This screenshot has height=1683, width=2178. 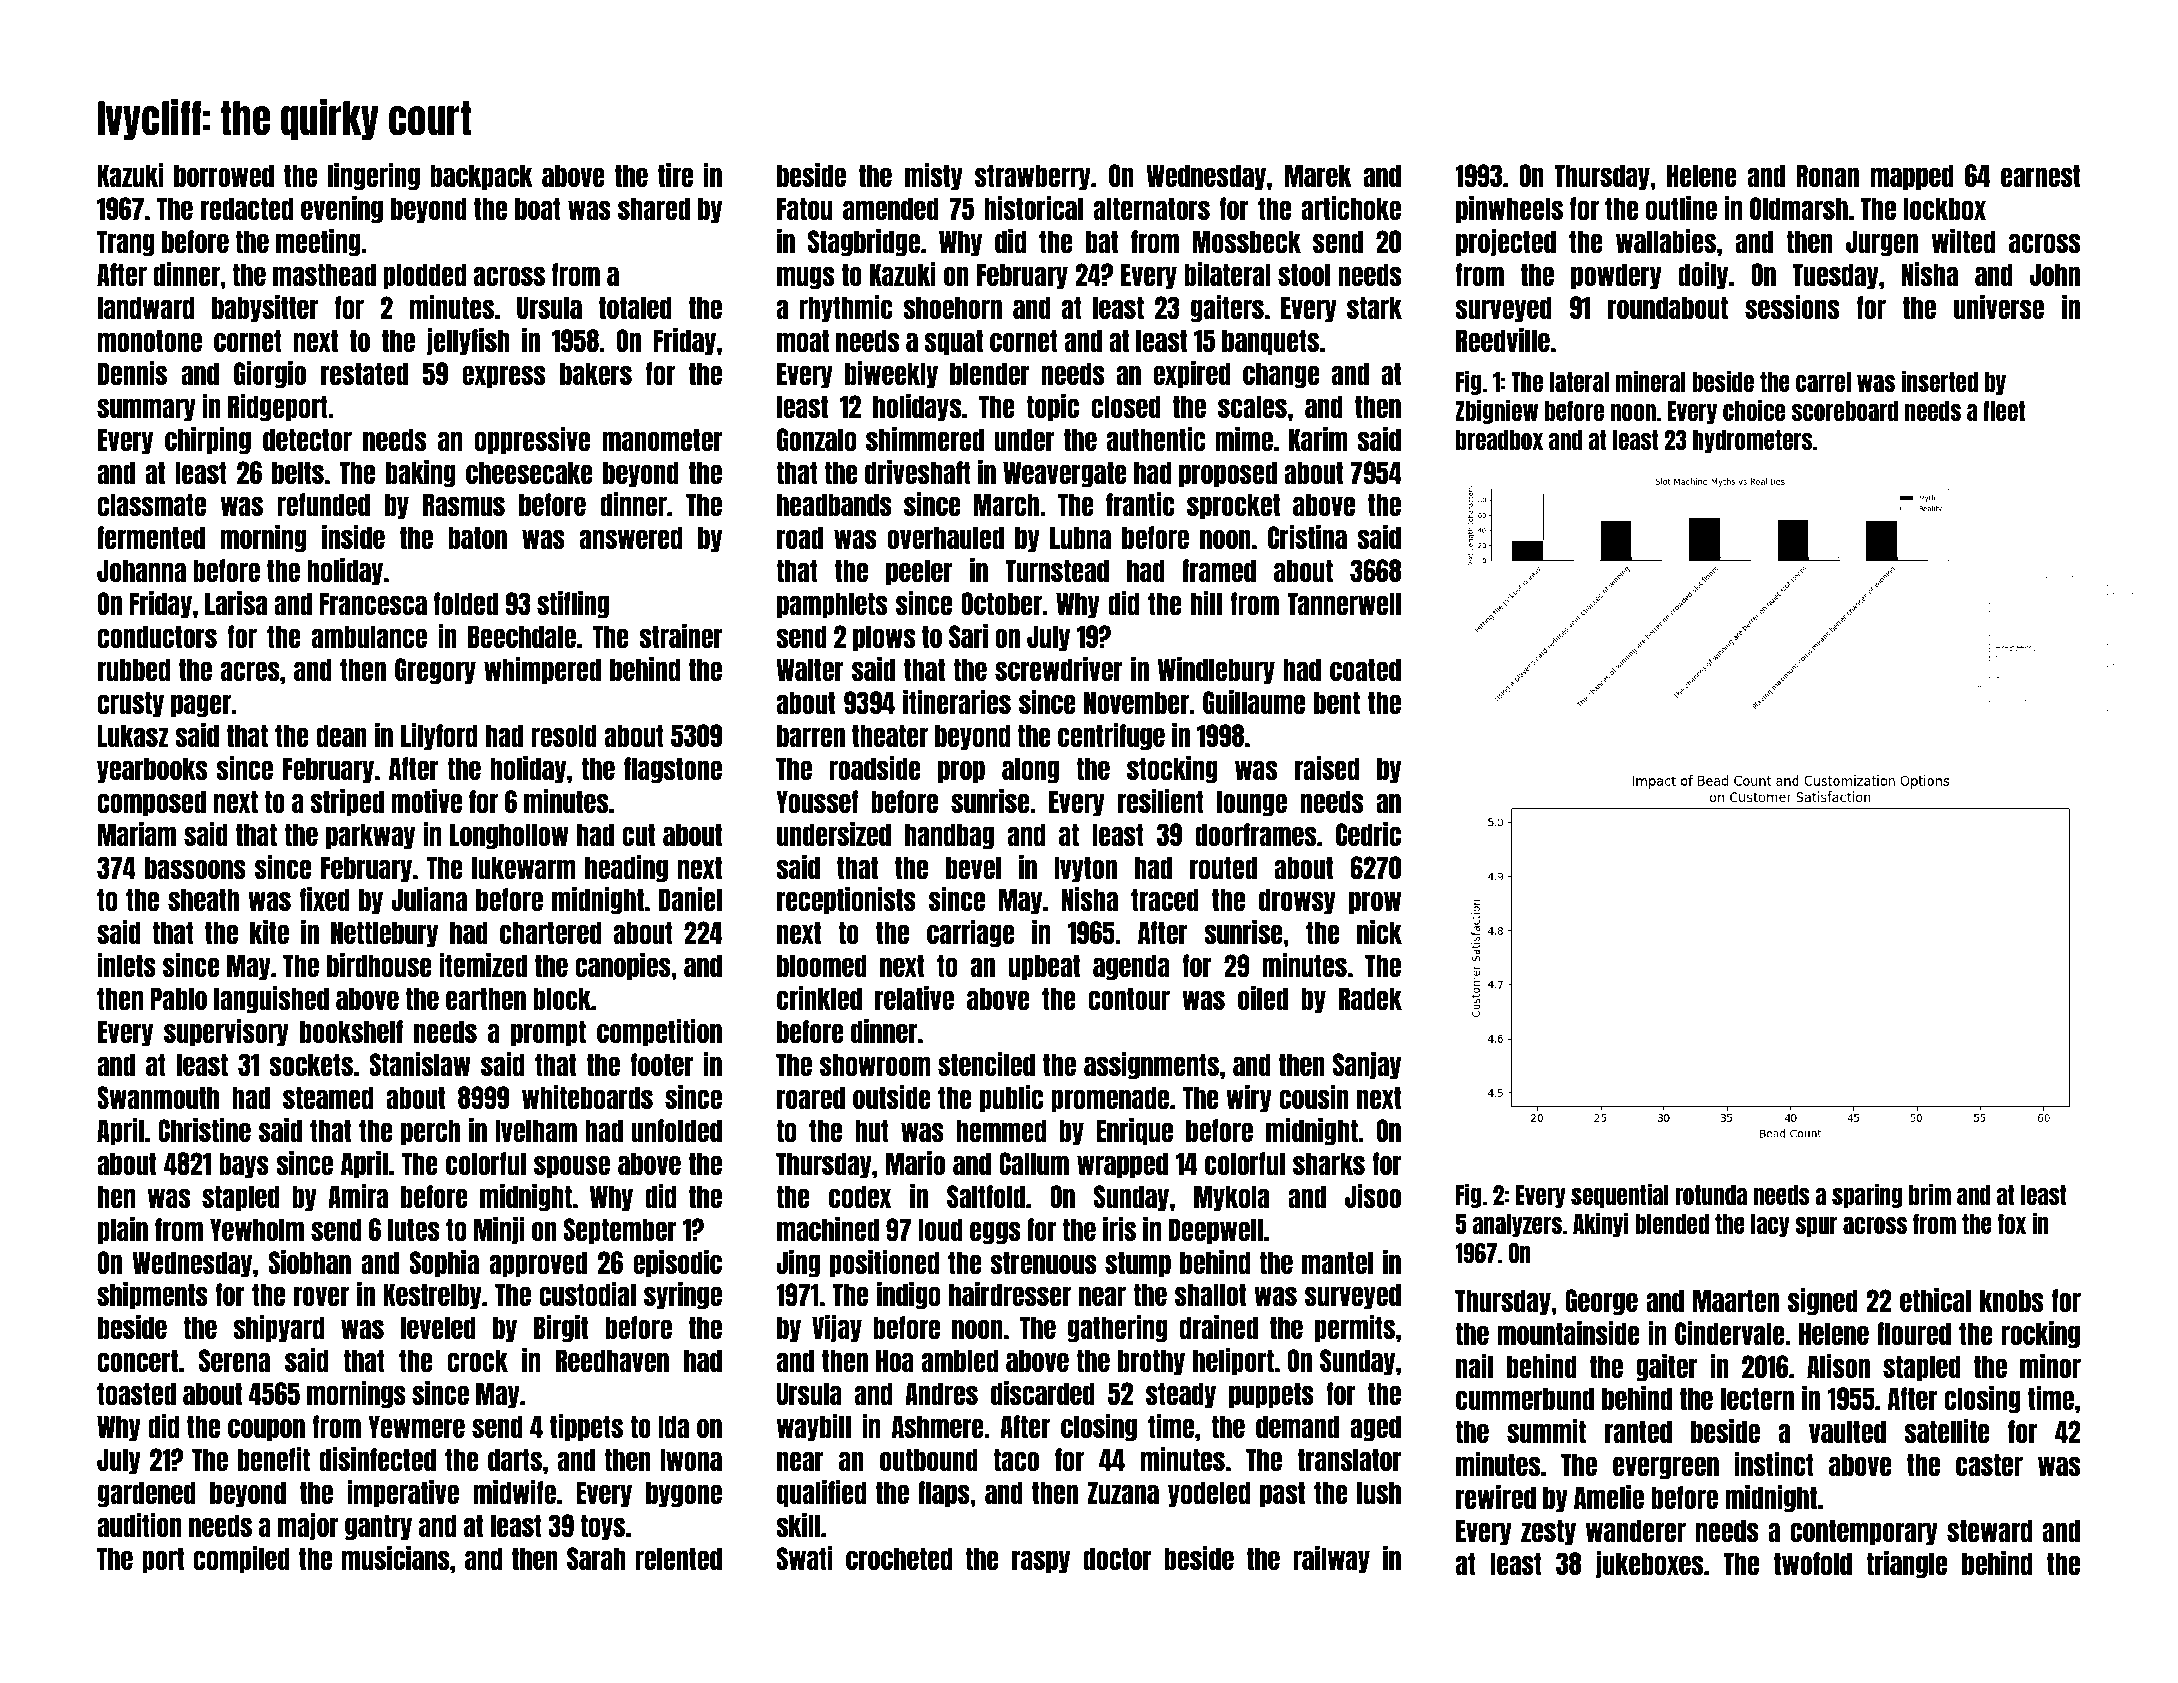 I want to click on landward, so click(x=146, y=307).
